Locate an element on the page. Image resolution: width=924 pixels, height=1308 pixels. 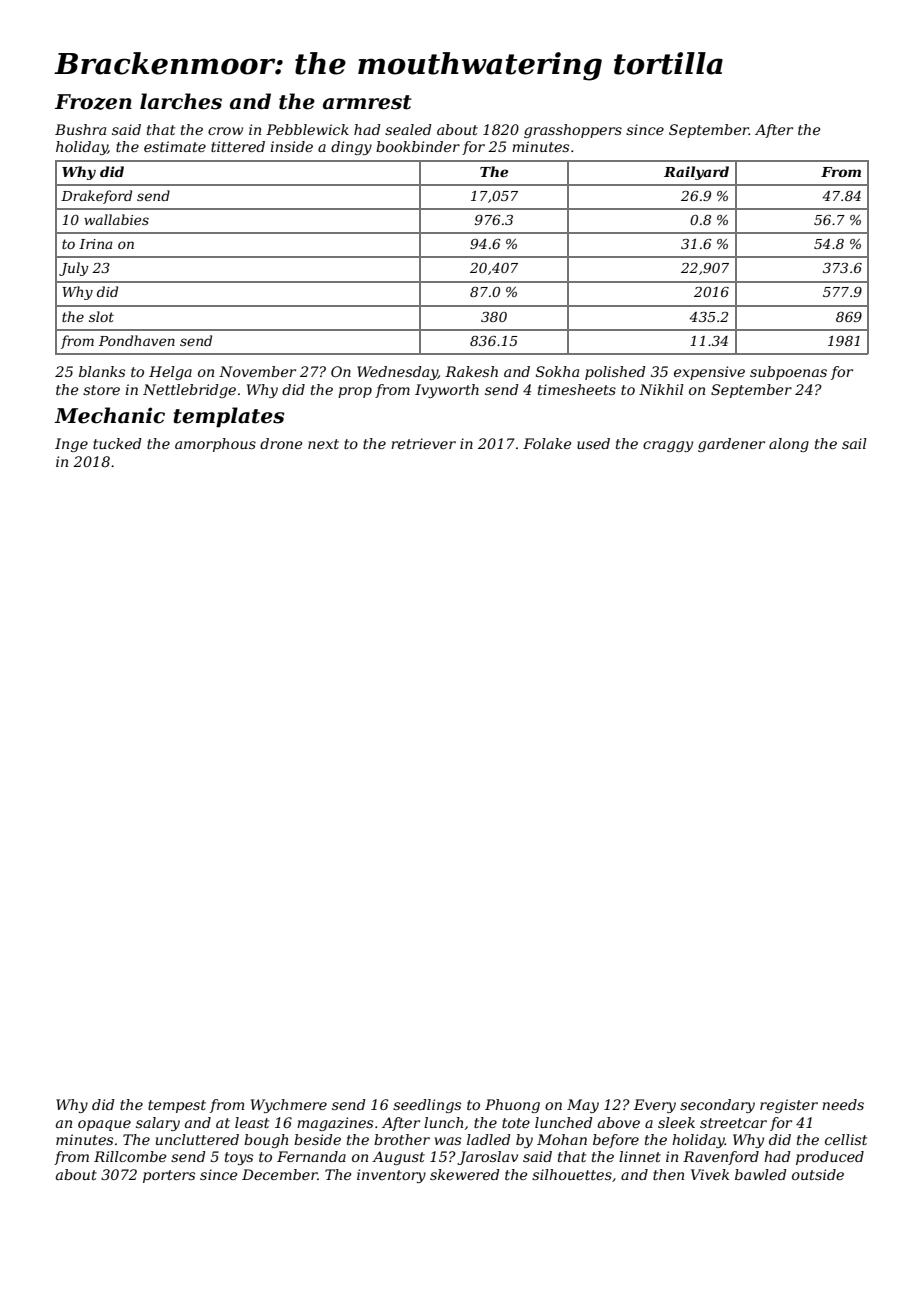
December is located at coordinates (279, 1174).
